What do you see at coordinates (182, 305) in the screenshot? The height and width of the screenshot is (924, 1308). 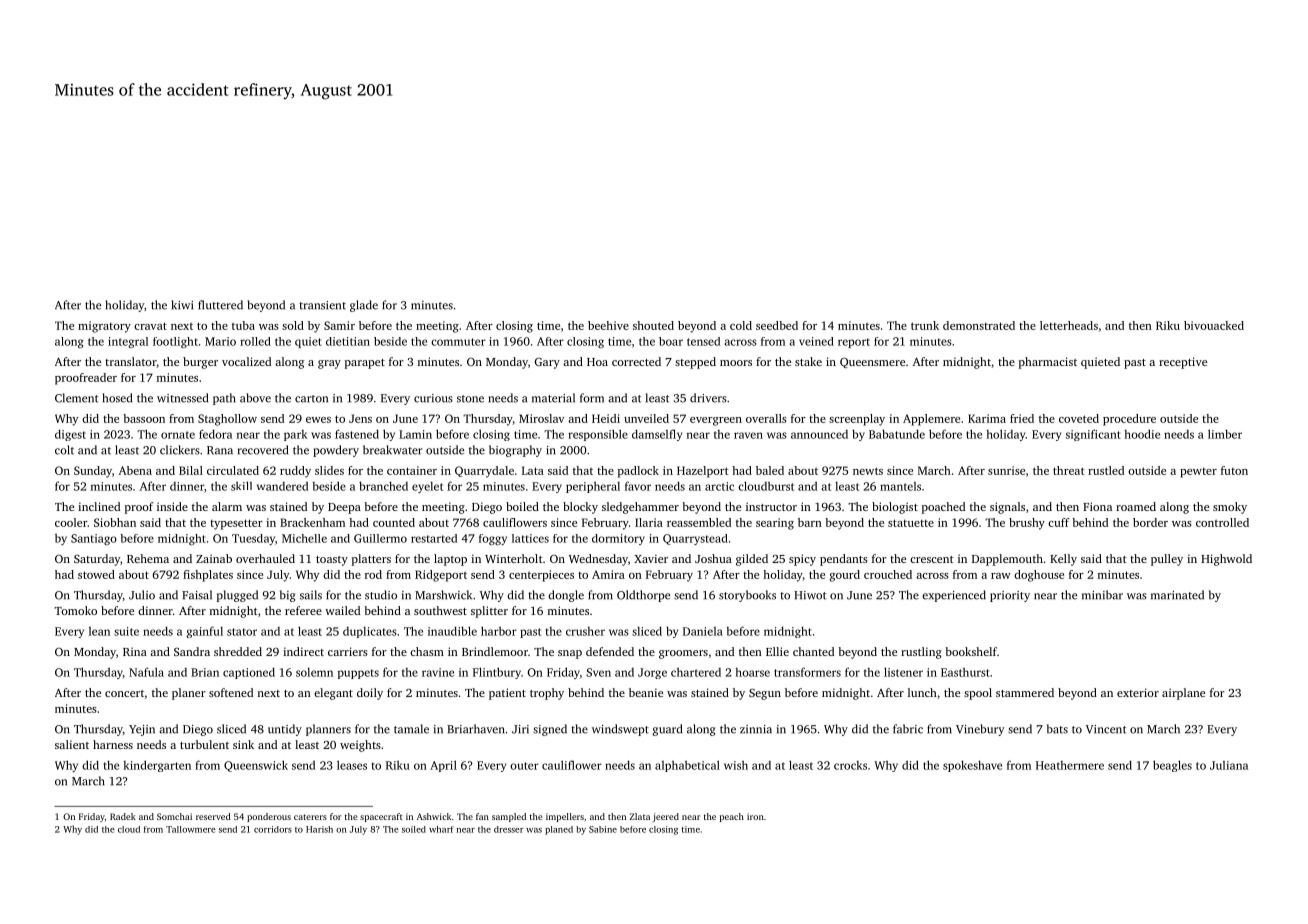 I see `kiwi` at bounding box center [182, 305].
